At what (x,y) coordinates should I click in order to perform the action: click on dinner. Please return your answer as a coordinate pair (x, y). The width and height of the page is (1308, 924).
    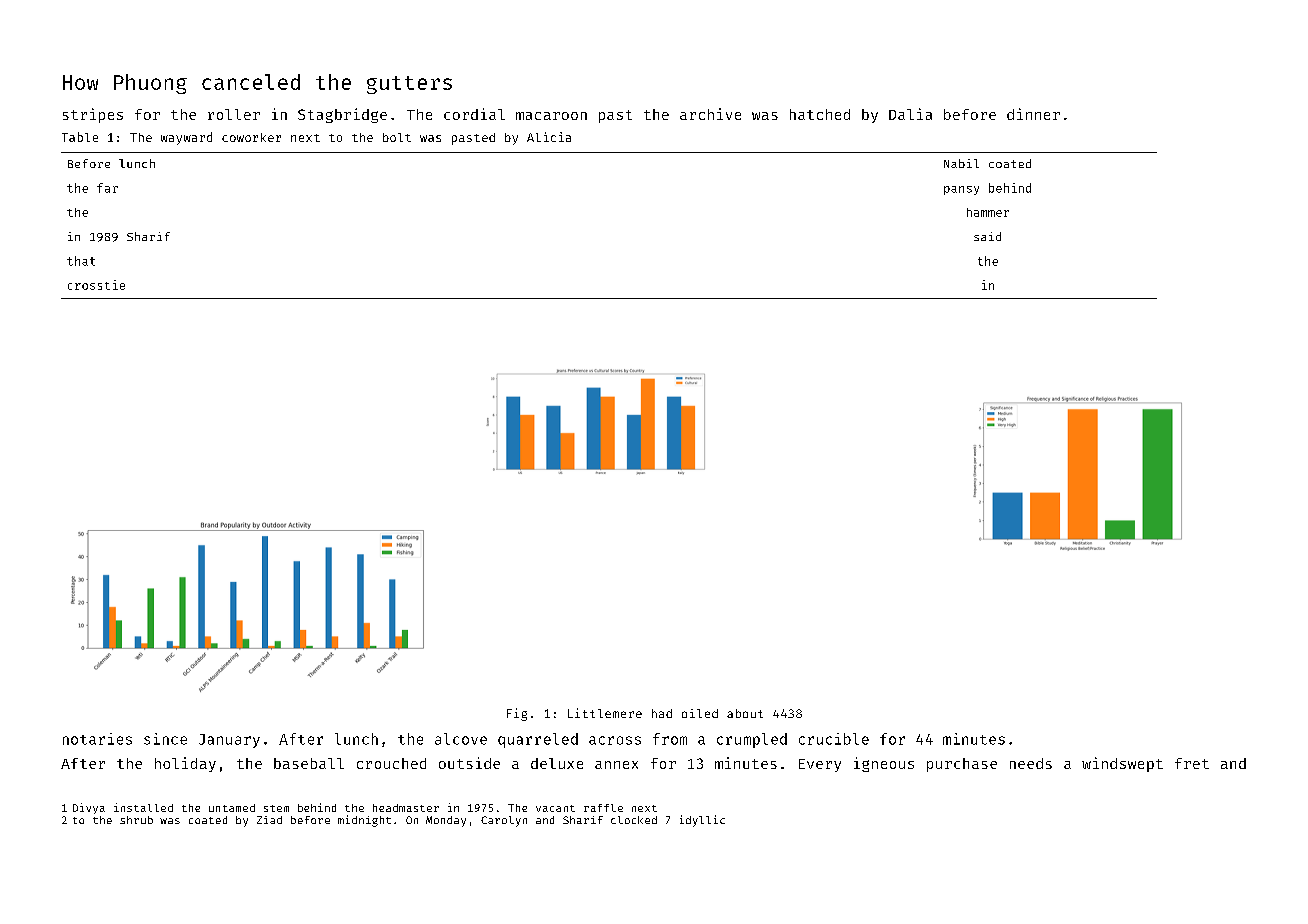
    Looking at the image, I should click on (1033, 114).
